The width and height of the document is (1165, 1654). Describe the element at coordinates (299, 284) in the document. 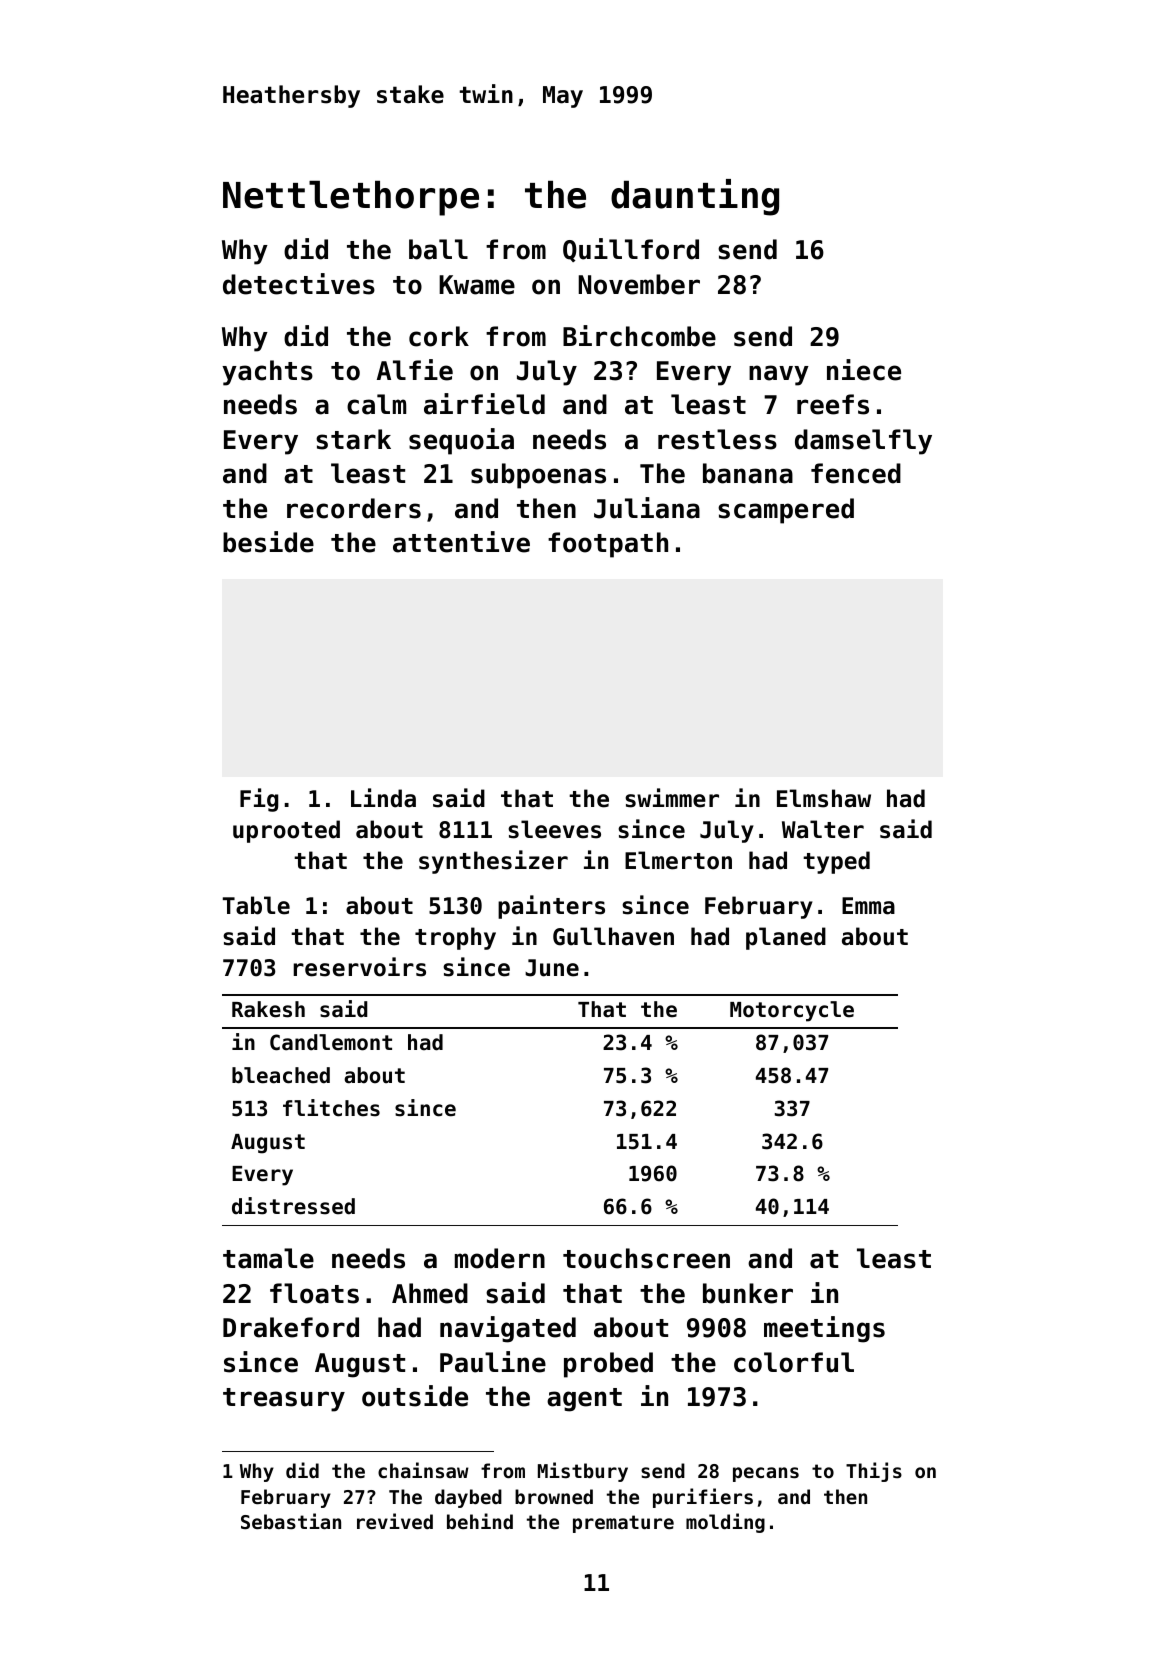

I see `detectives` at that location.
